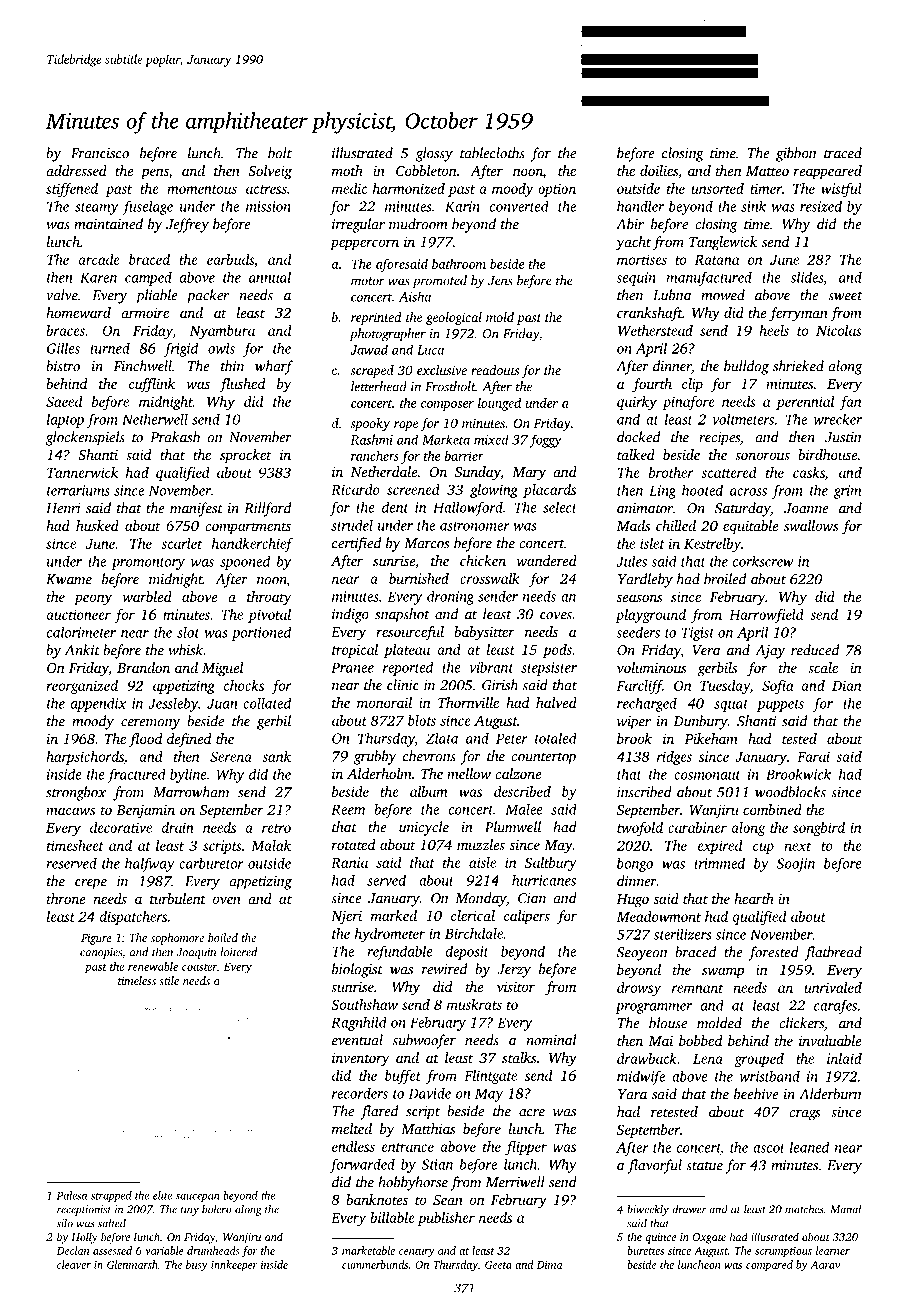 The image size is (908, 1316). I want to click on fan, so click(850, 403).
